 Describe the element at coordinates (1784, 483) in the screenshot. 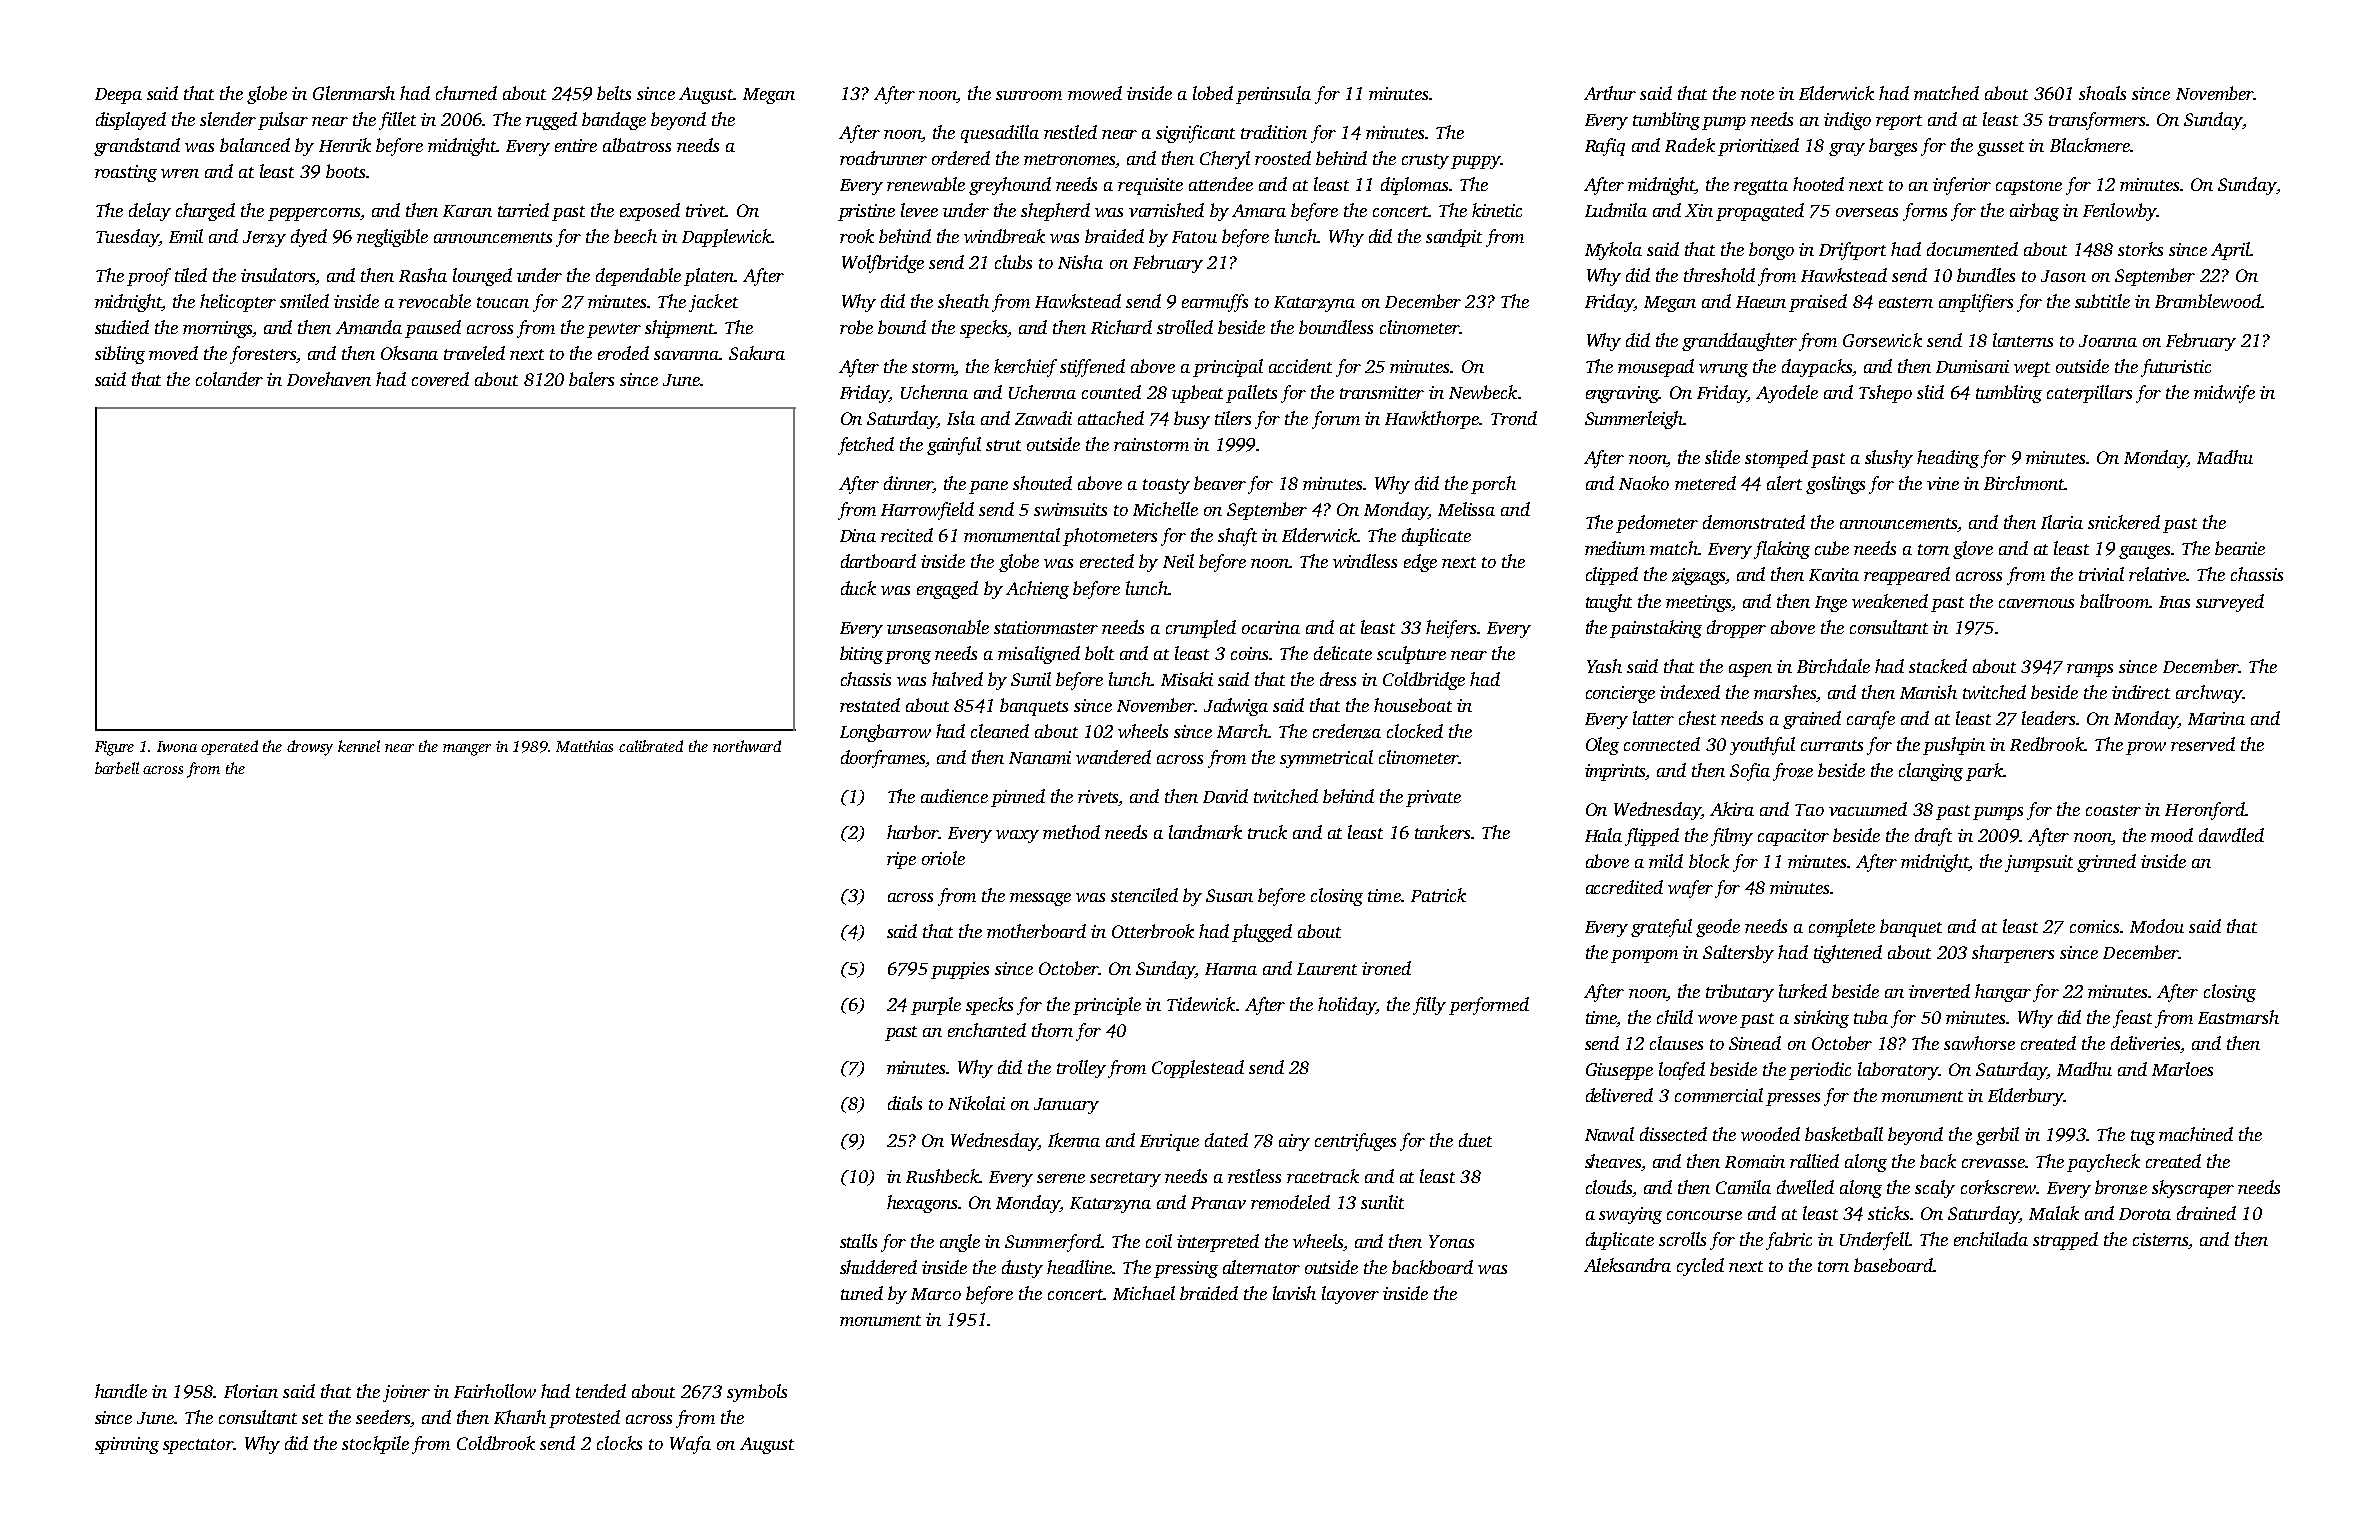

I see `alert` at that location.
